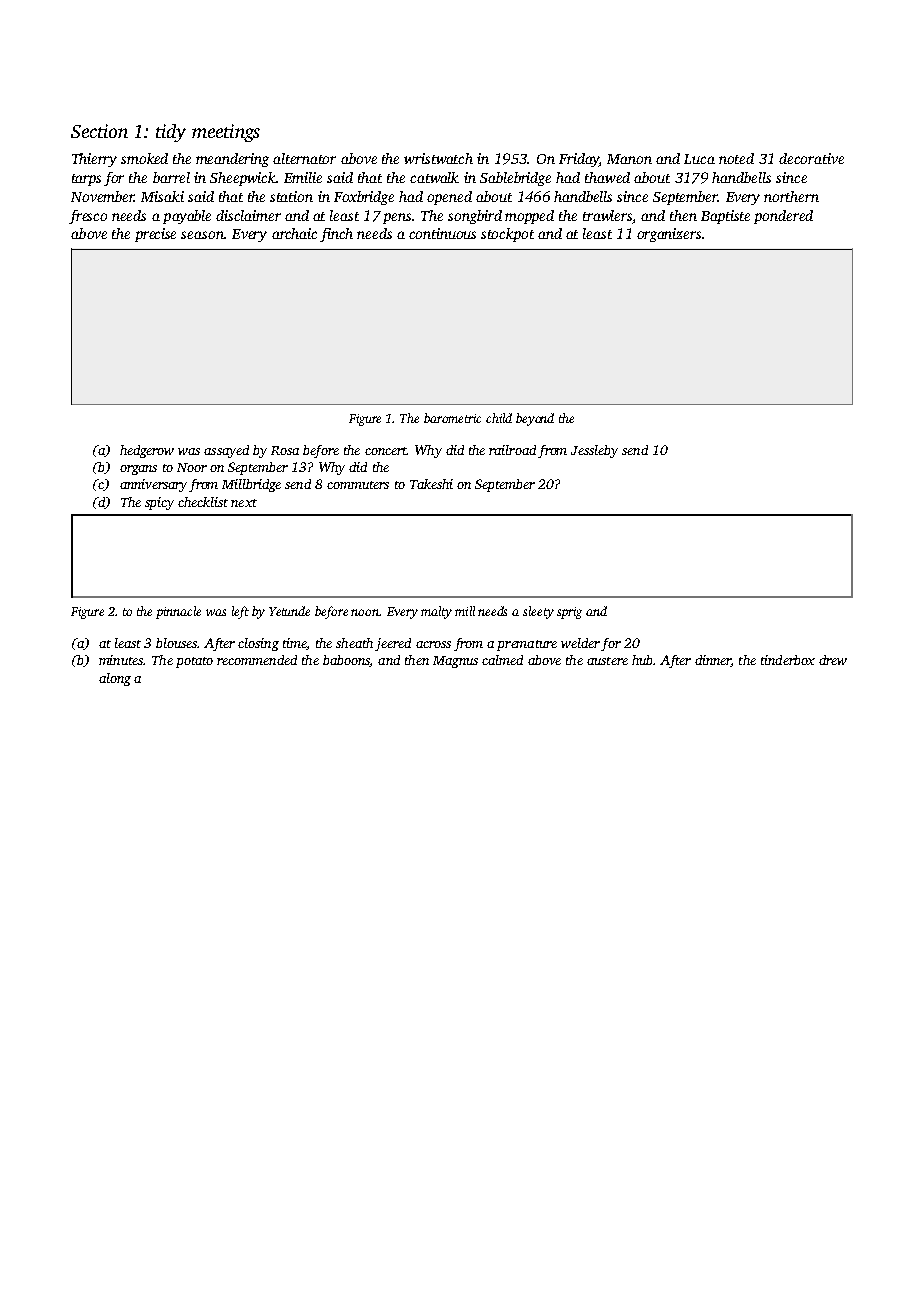 The image size is (924, 1308). I want to click on decorative, so click(811, 158).
